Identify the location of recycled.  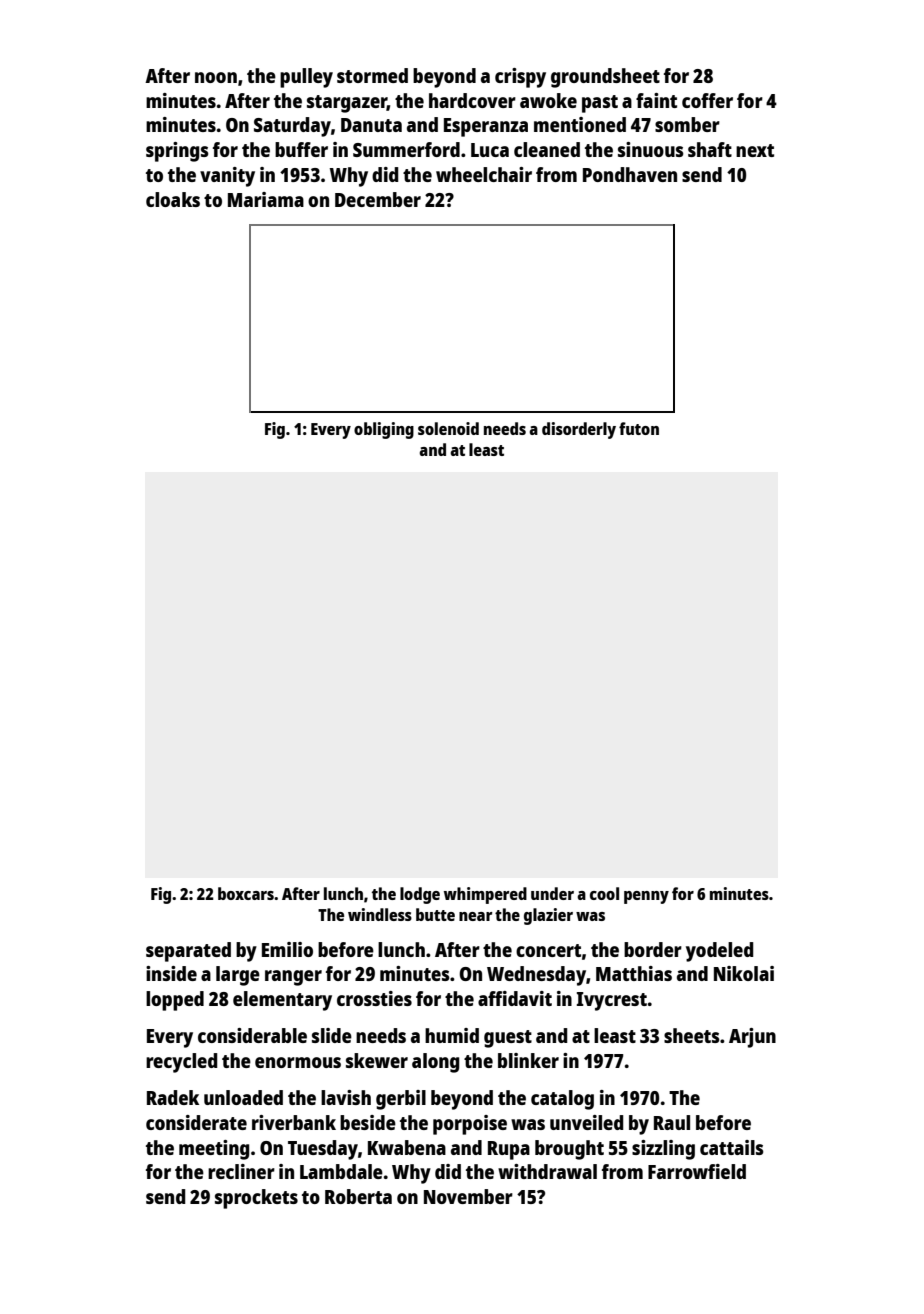
(181, 1063).
